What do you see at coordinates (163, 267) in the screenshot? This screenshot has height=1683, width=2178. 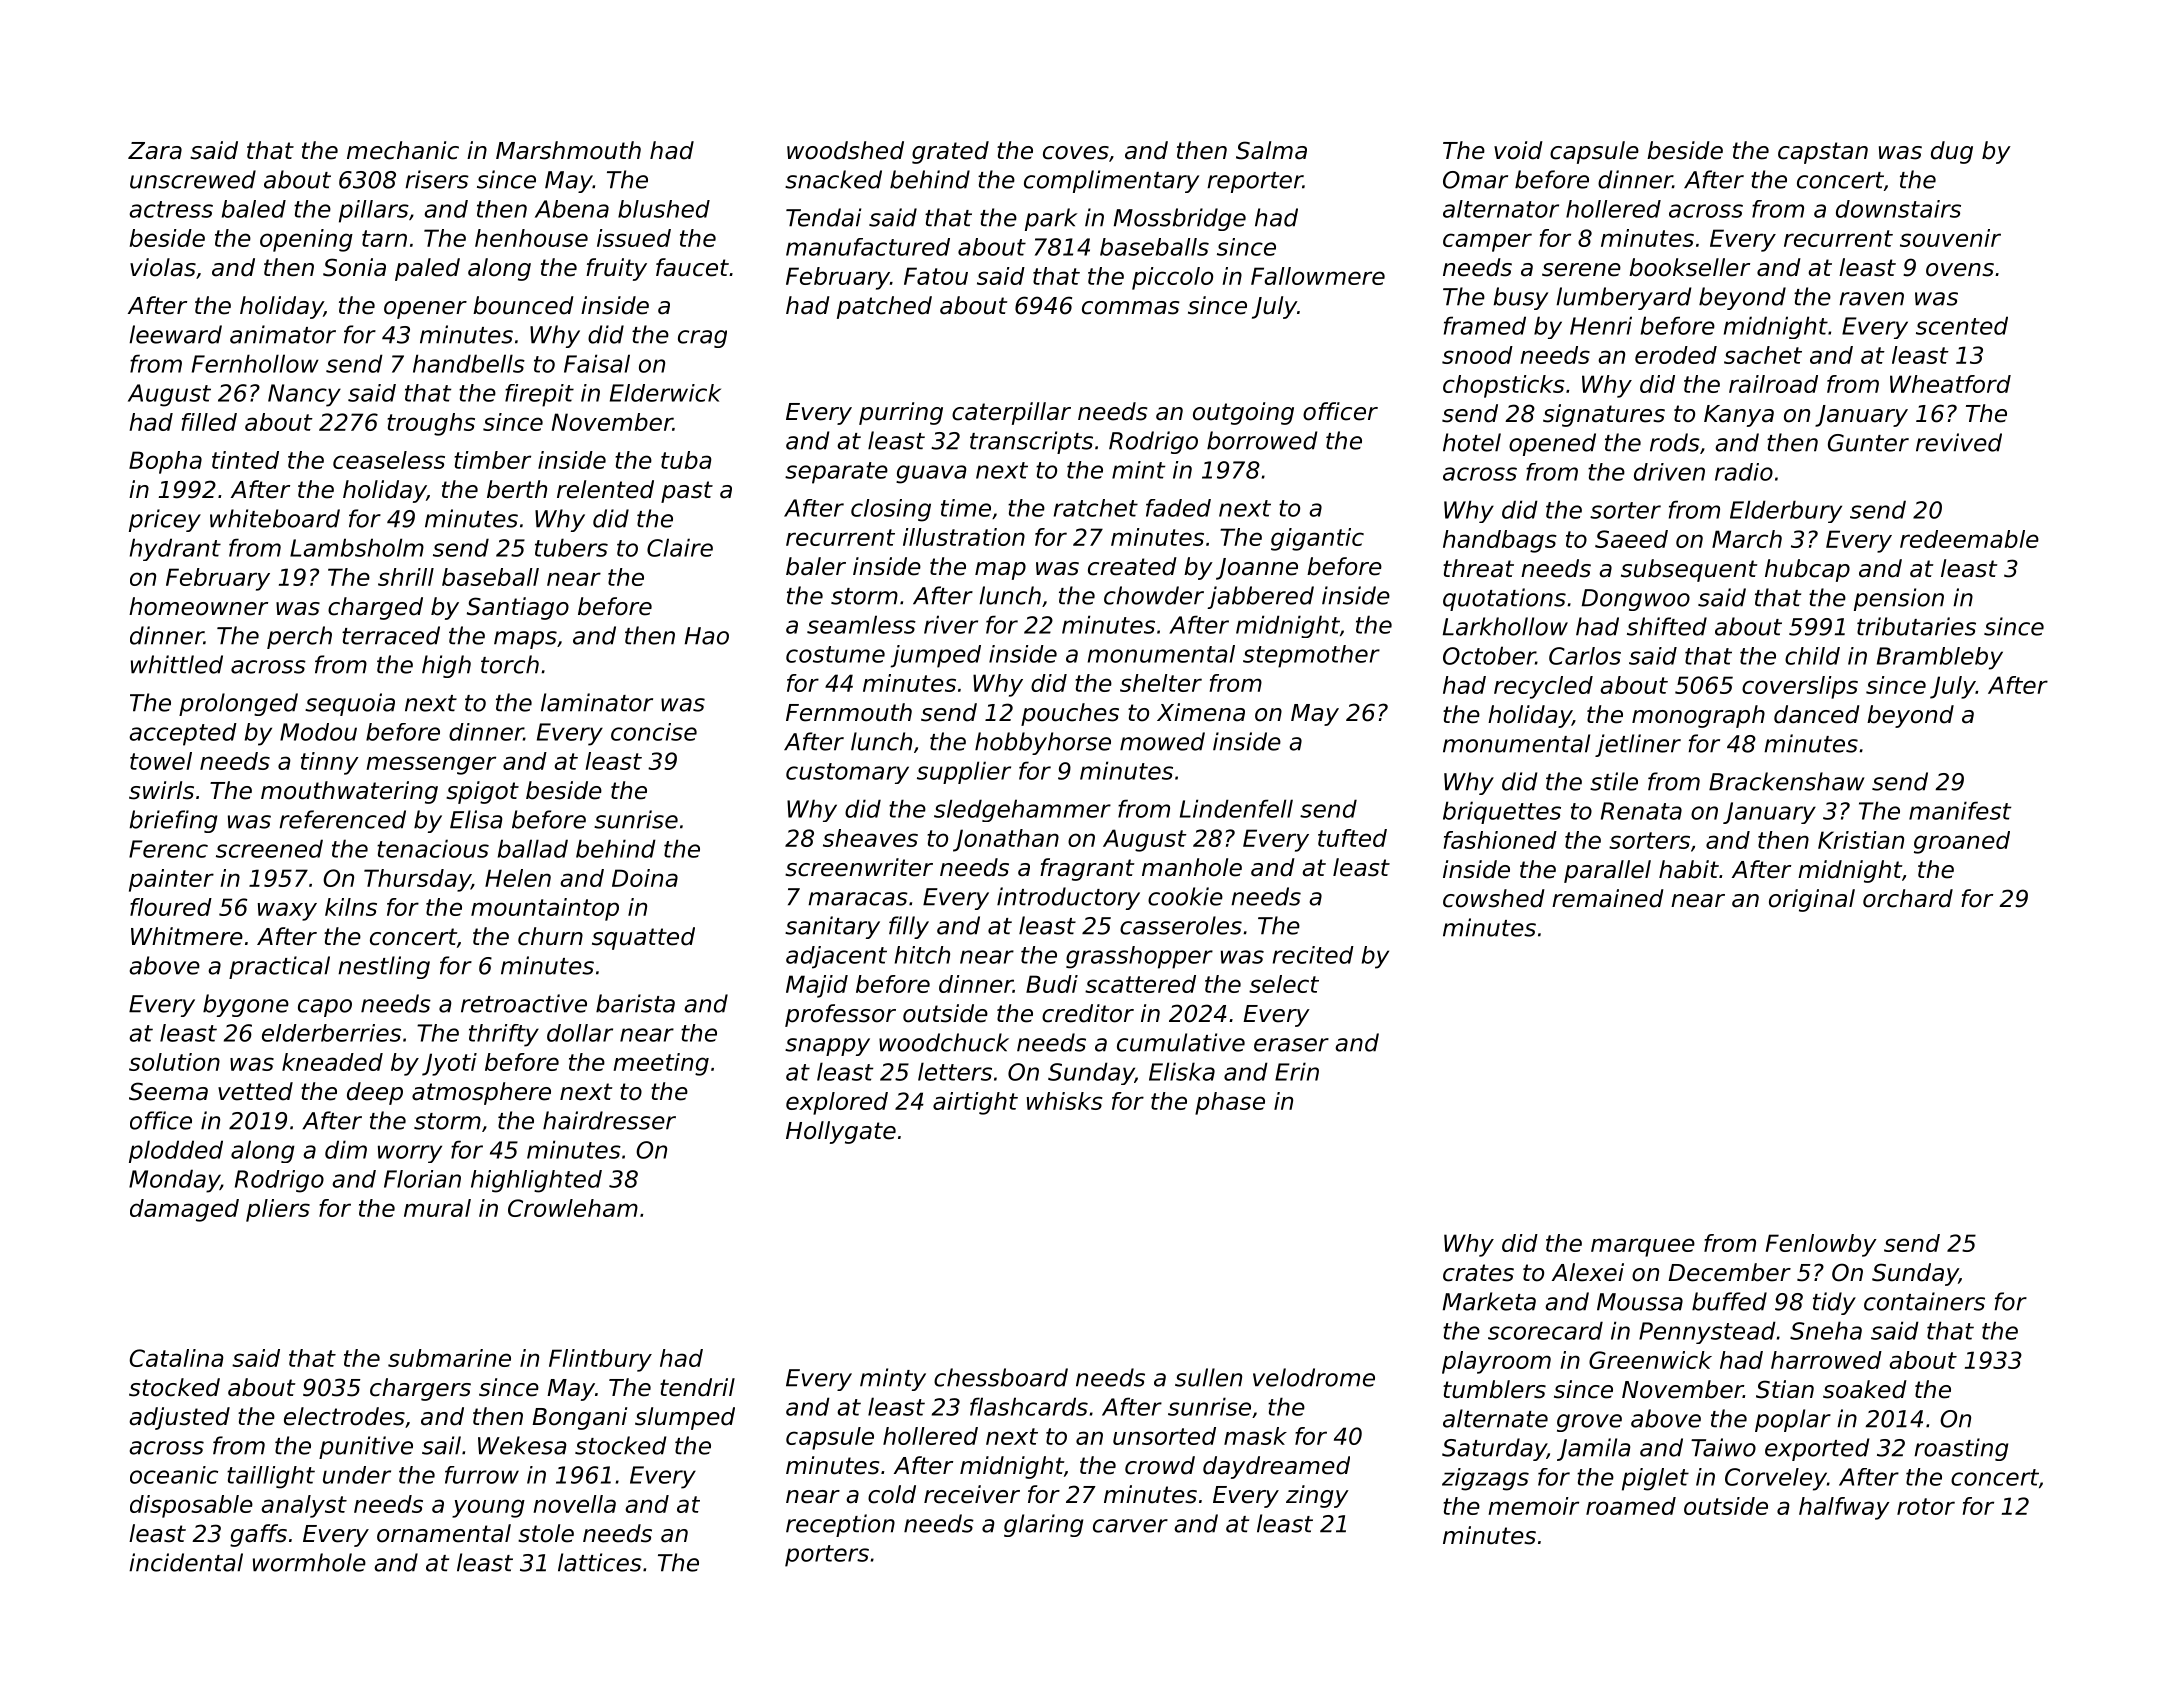 I see `violas` at bounding box center [163, 267].
